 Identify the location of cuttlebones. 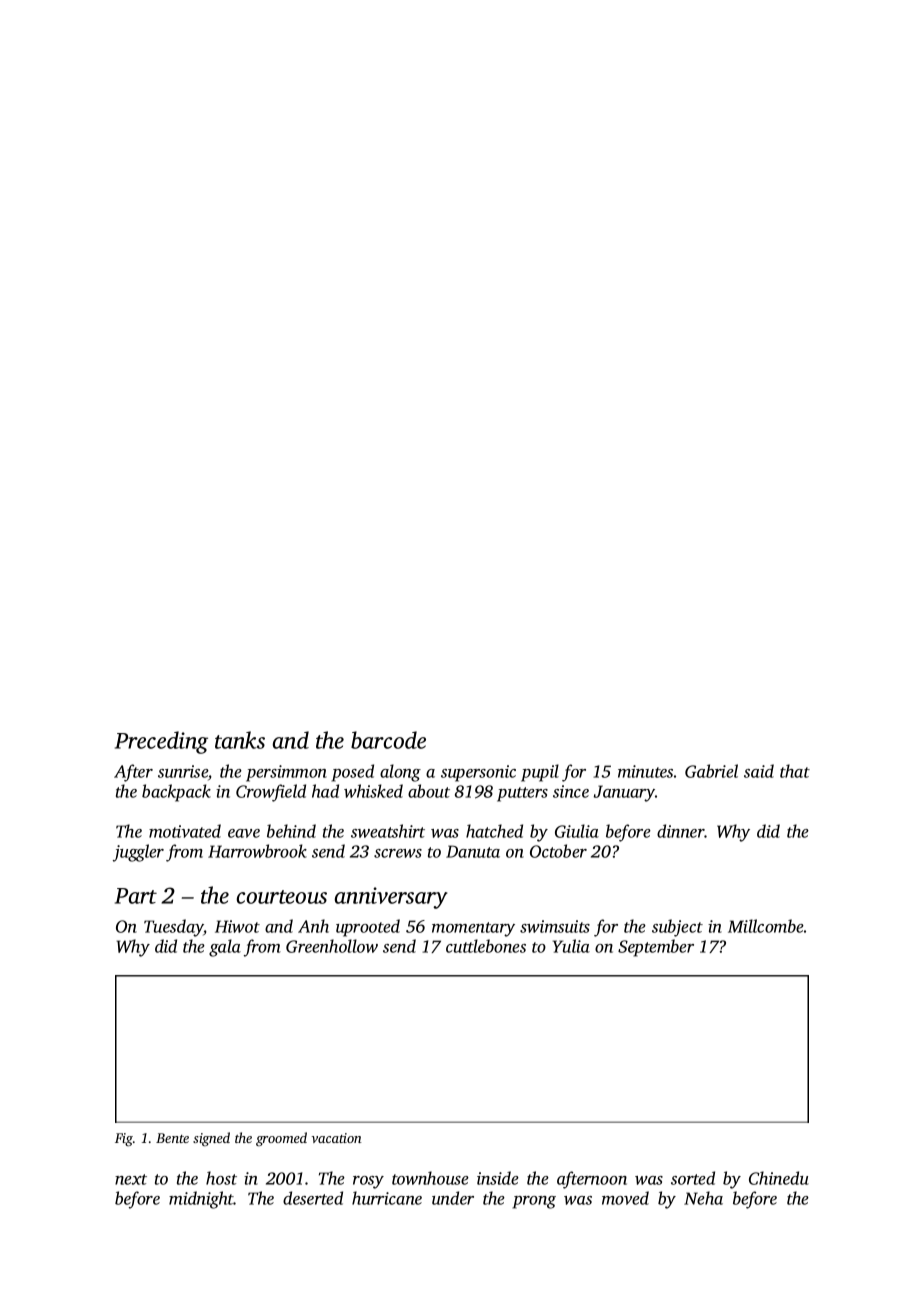
(486, 946).
